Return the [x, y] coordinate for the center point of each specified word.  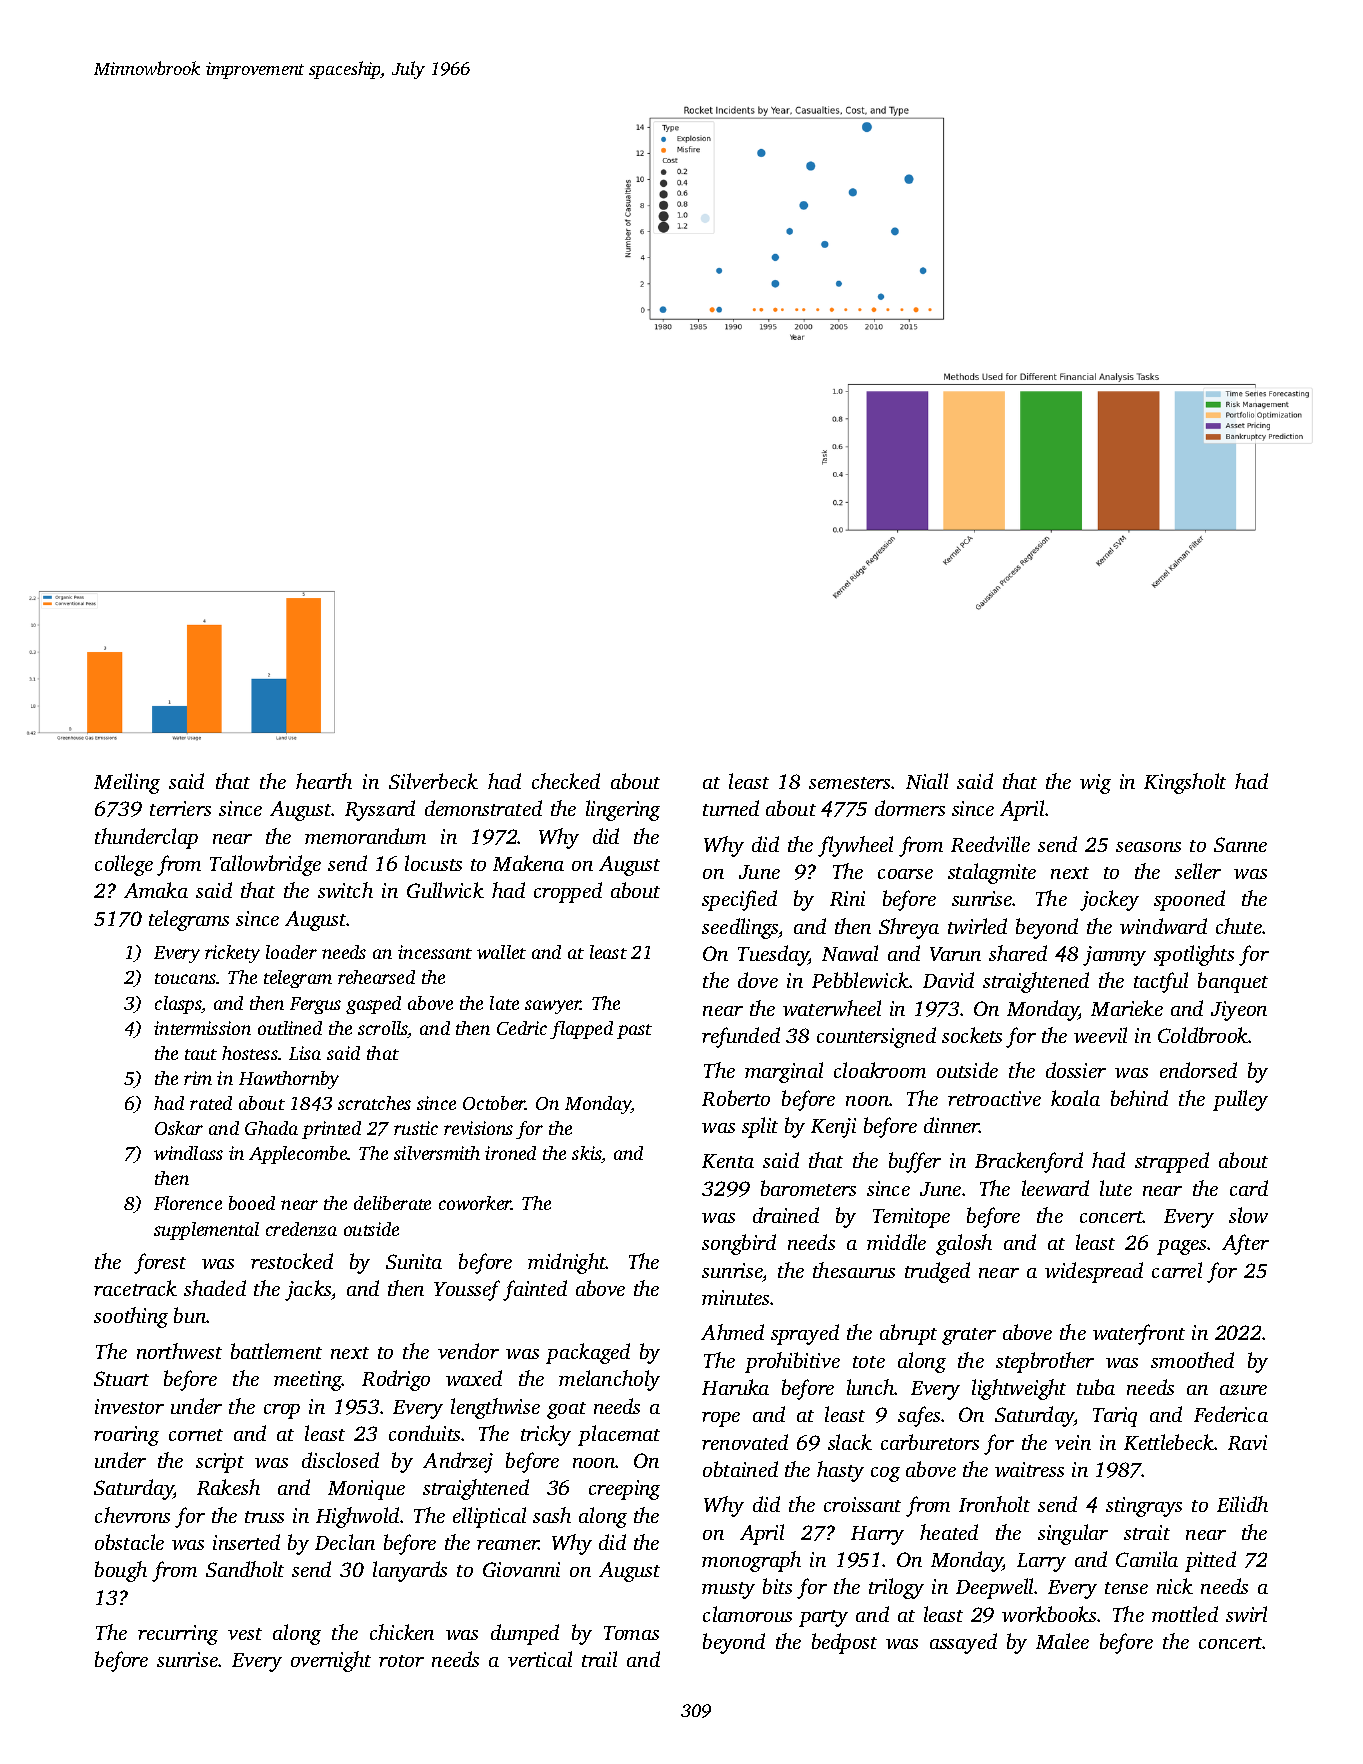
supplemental [206, 1231]
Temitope [911, 1218]
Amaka [156, 890]
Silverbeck [433, 781]
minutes [736, 1297]
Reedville [990, 844]
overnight [331, 1661]
